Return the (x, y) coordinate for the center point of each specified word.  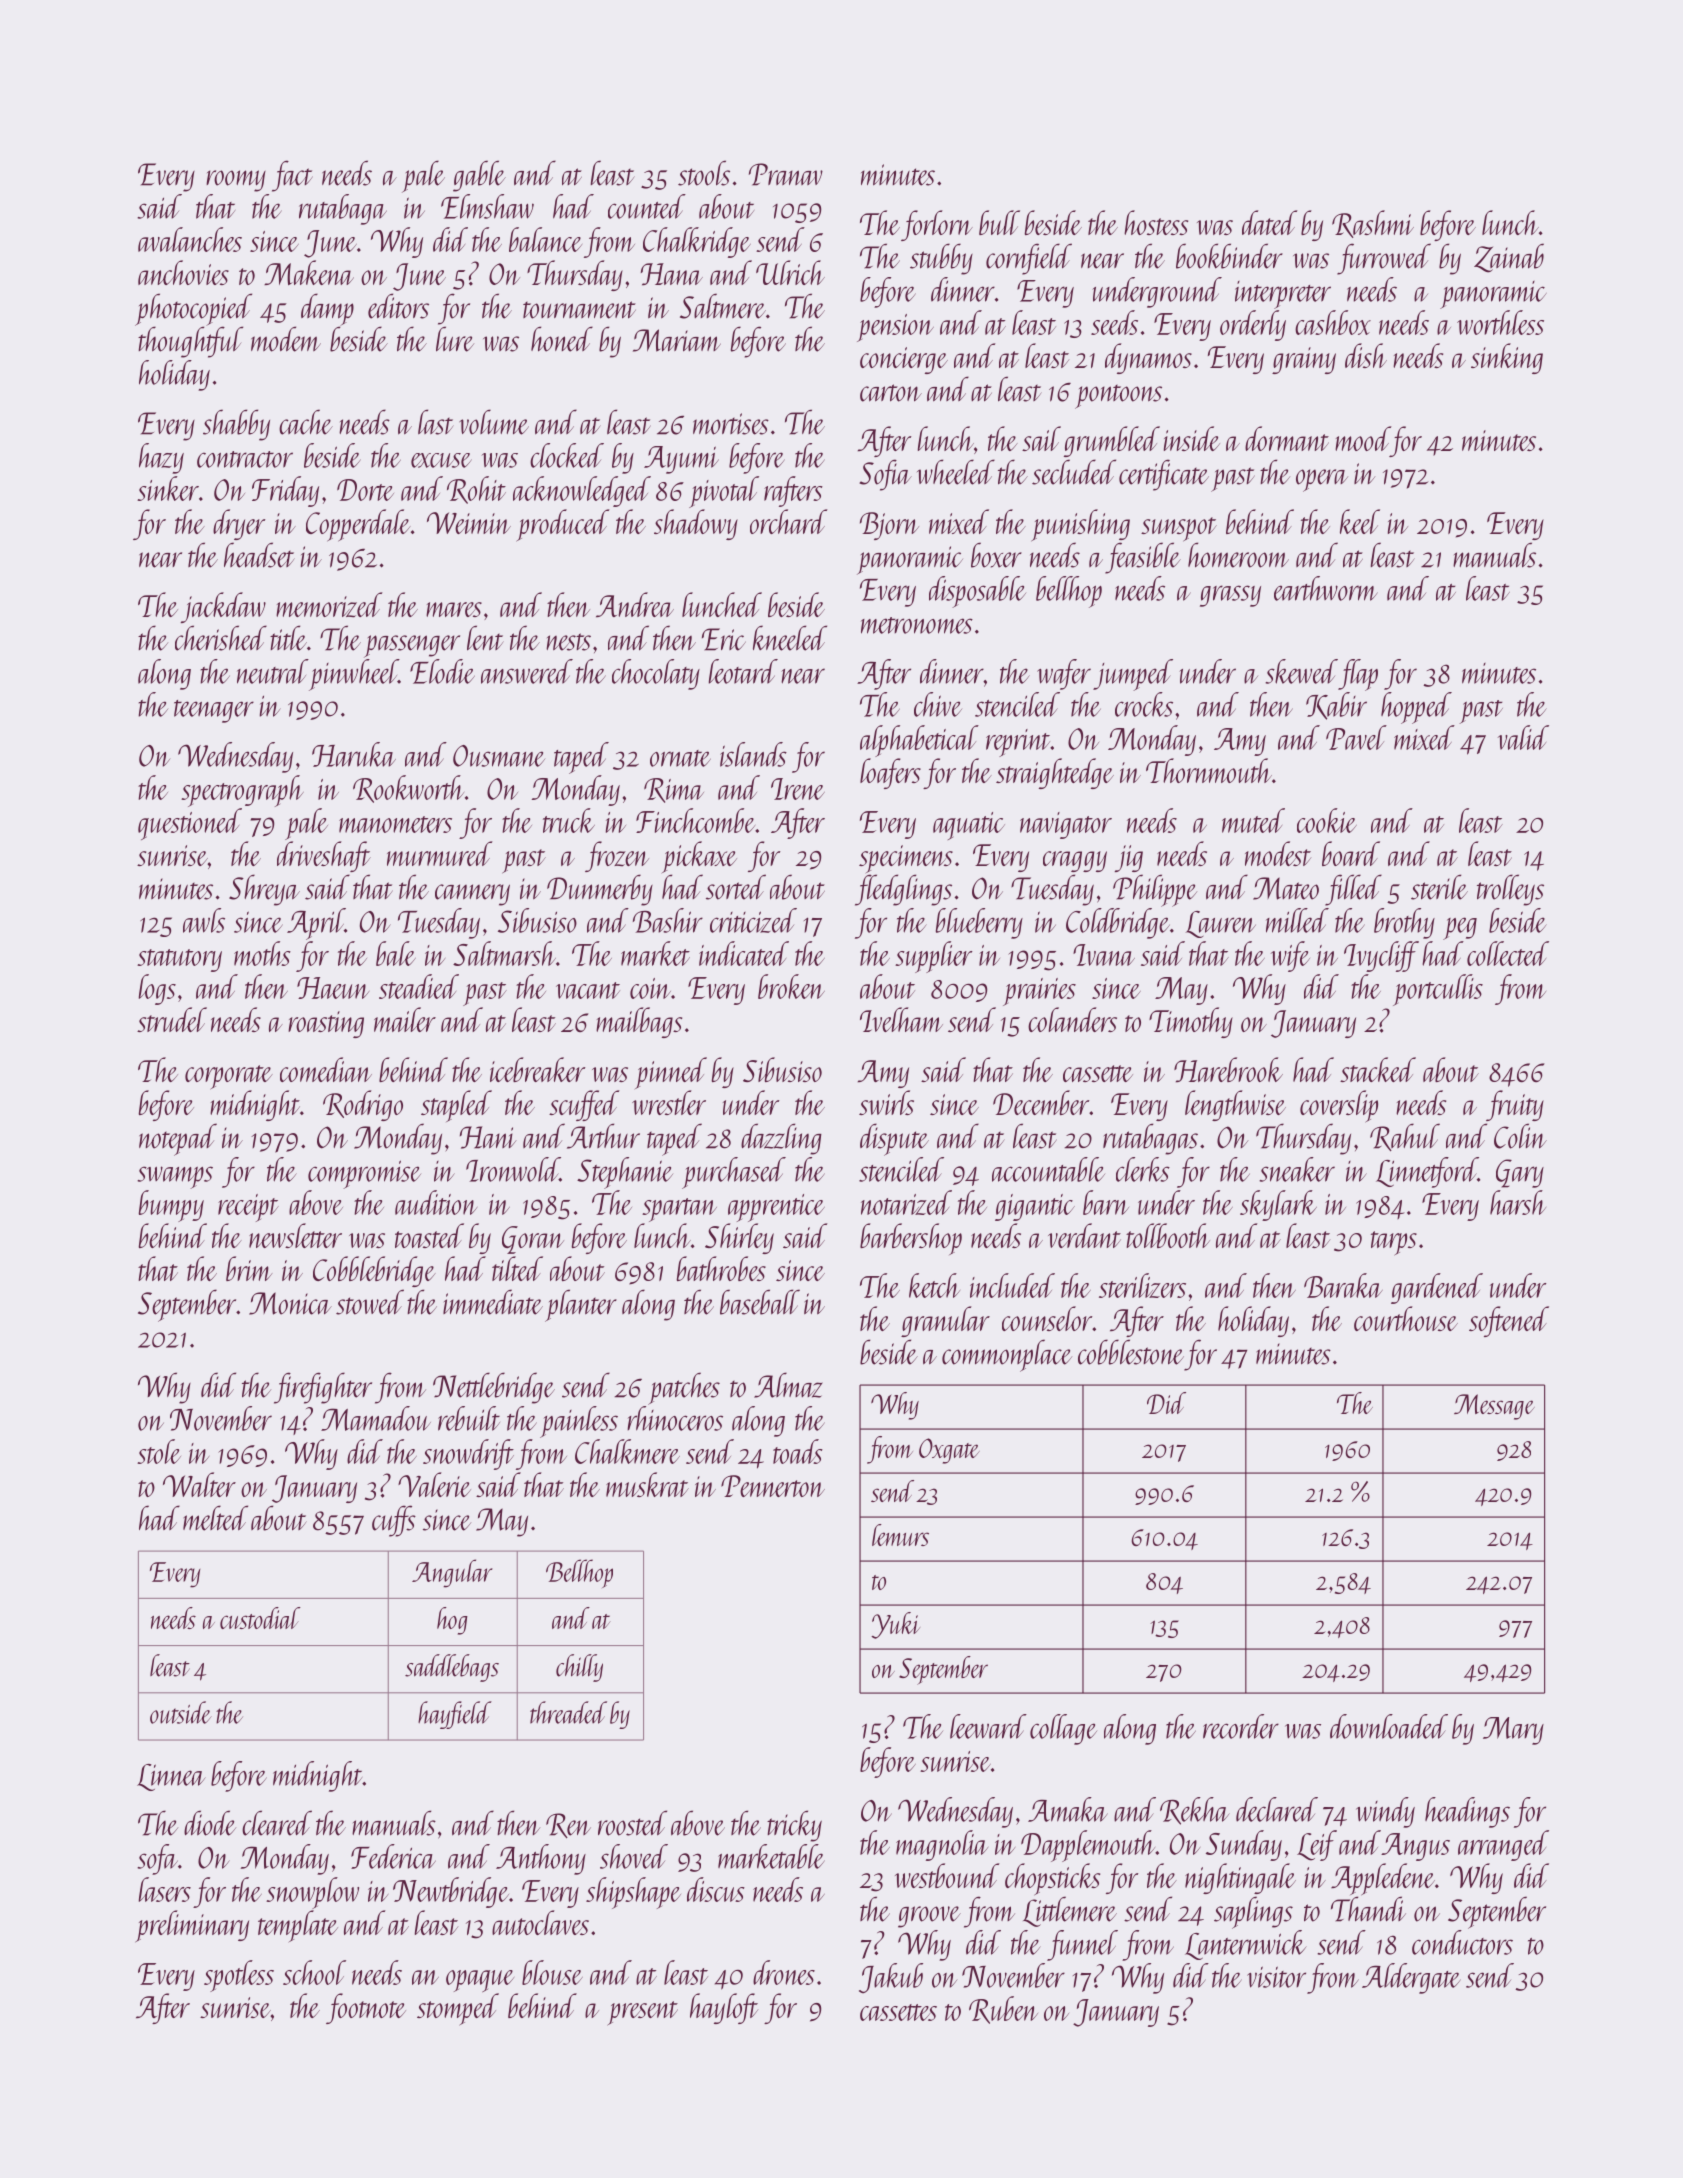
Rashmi (1373, 224)
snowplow (312, 1893)
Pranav (786, 174)
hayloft (724, 2008)
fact (292, 176)
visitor (1276, 1977)
